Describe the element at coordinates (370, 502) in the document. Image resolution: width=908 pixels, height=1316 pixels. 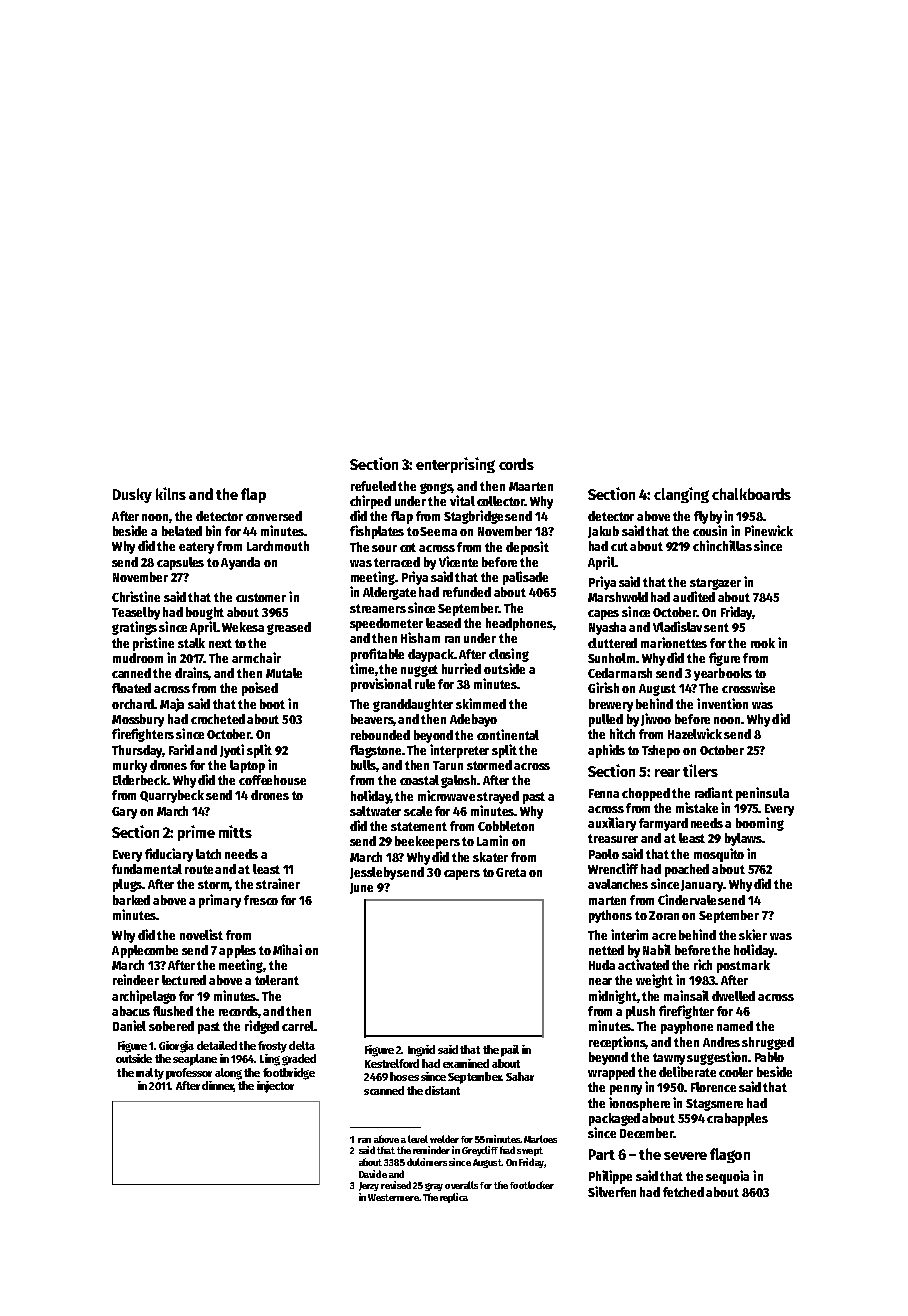
I see `chirped` at that location.
